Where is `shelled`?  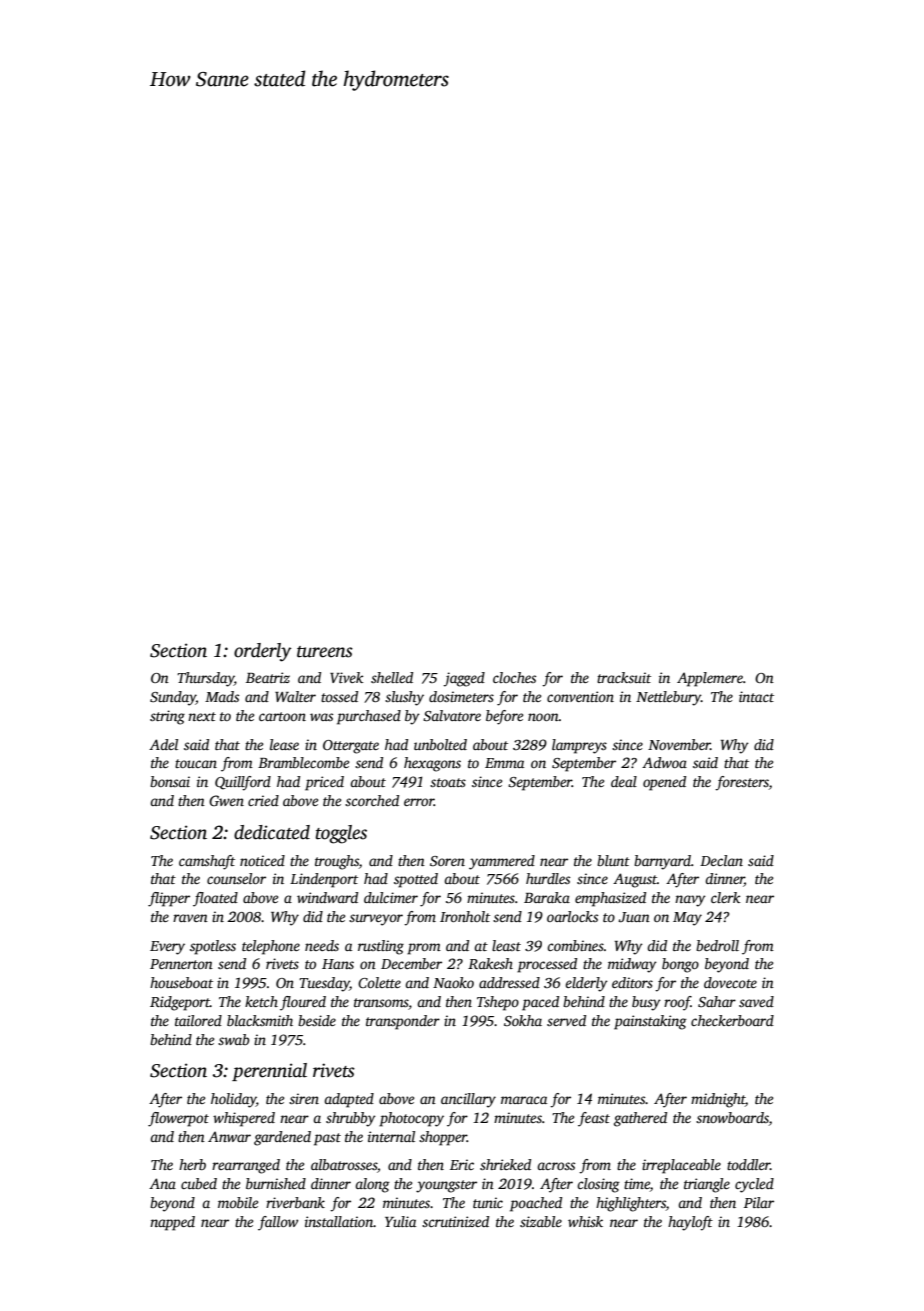
shelled is located at coordinates (392, 677).
